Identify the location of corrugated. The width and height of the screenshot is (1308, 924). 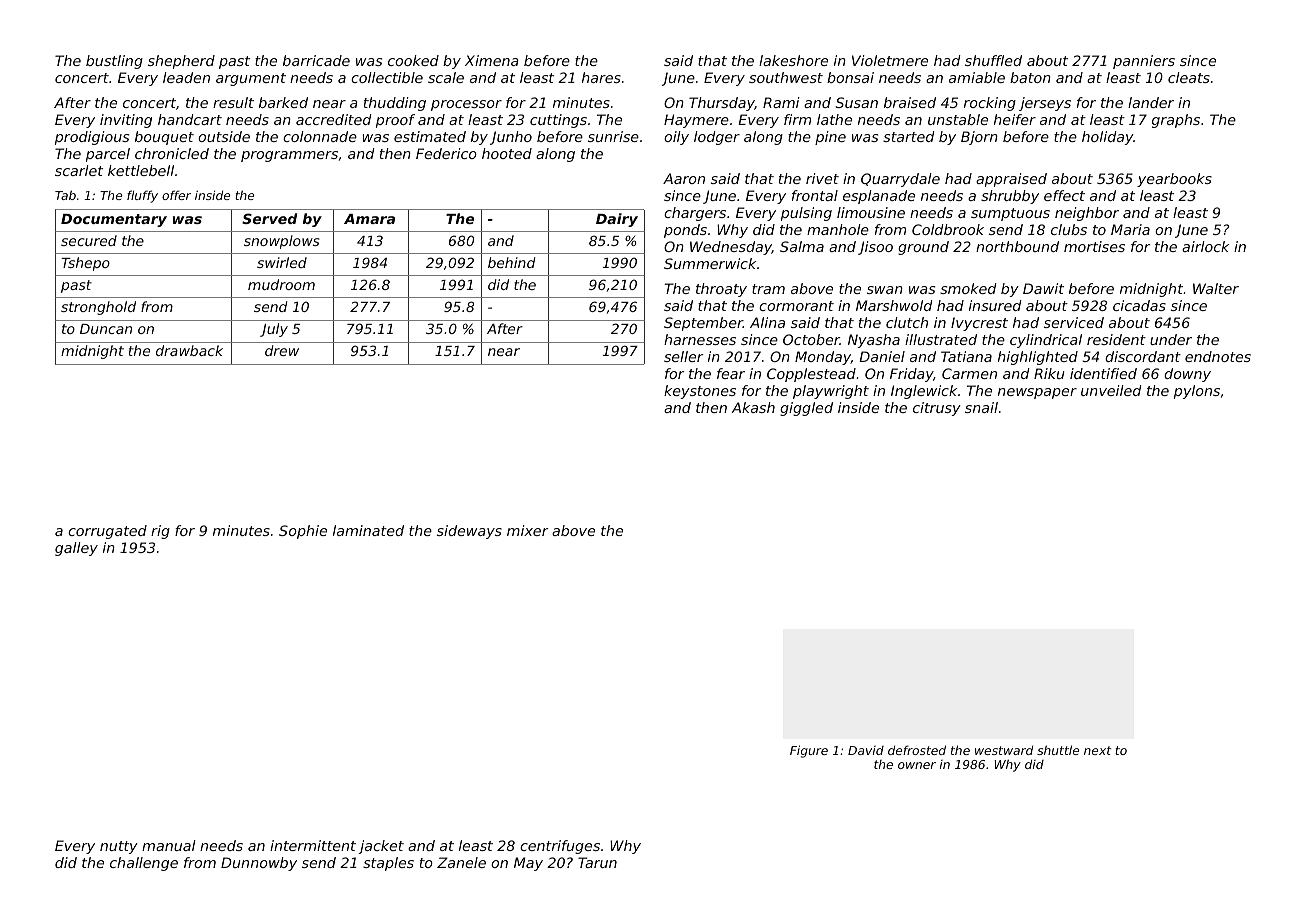
(107, 532).
